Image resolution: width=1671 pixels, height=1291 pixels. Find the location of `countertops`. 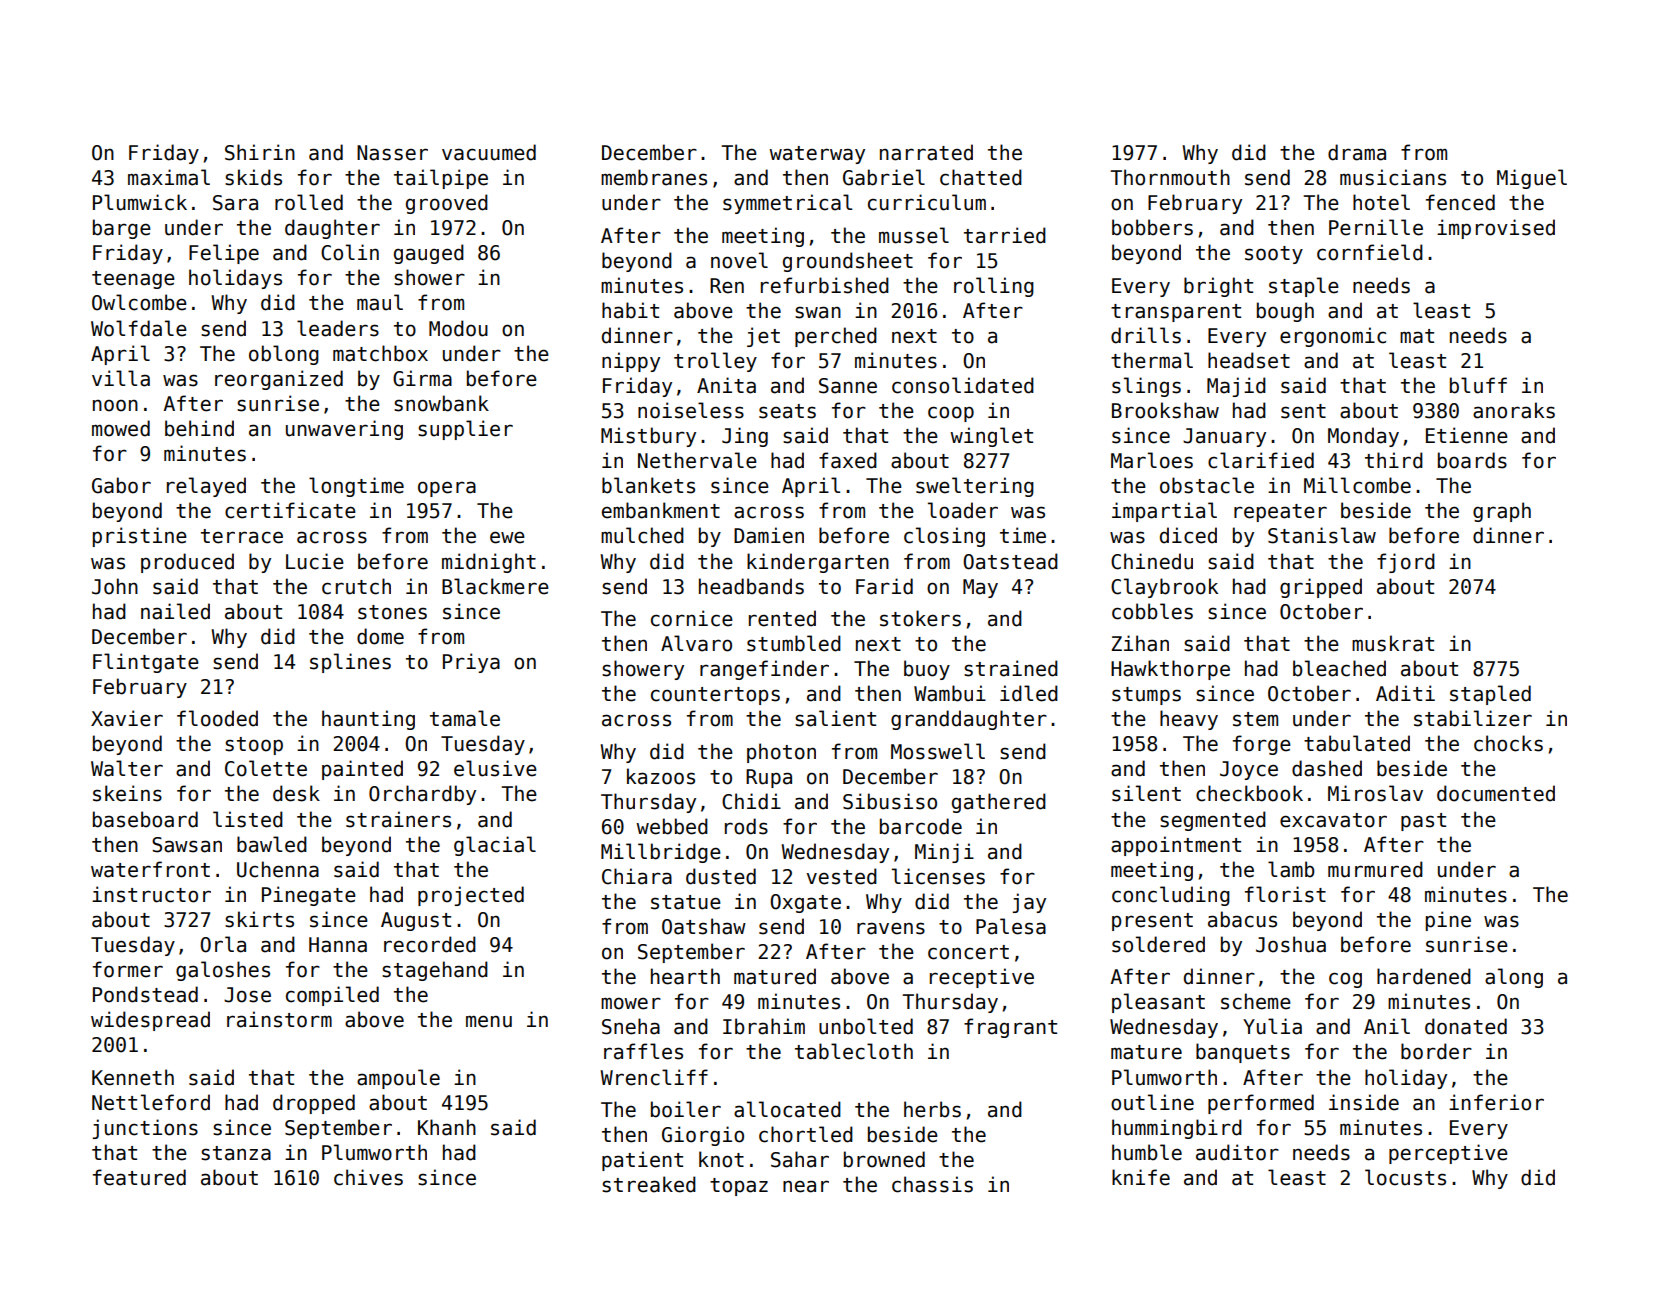

countertops is located at coordinates (715, 696).
